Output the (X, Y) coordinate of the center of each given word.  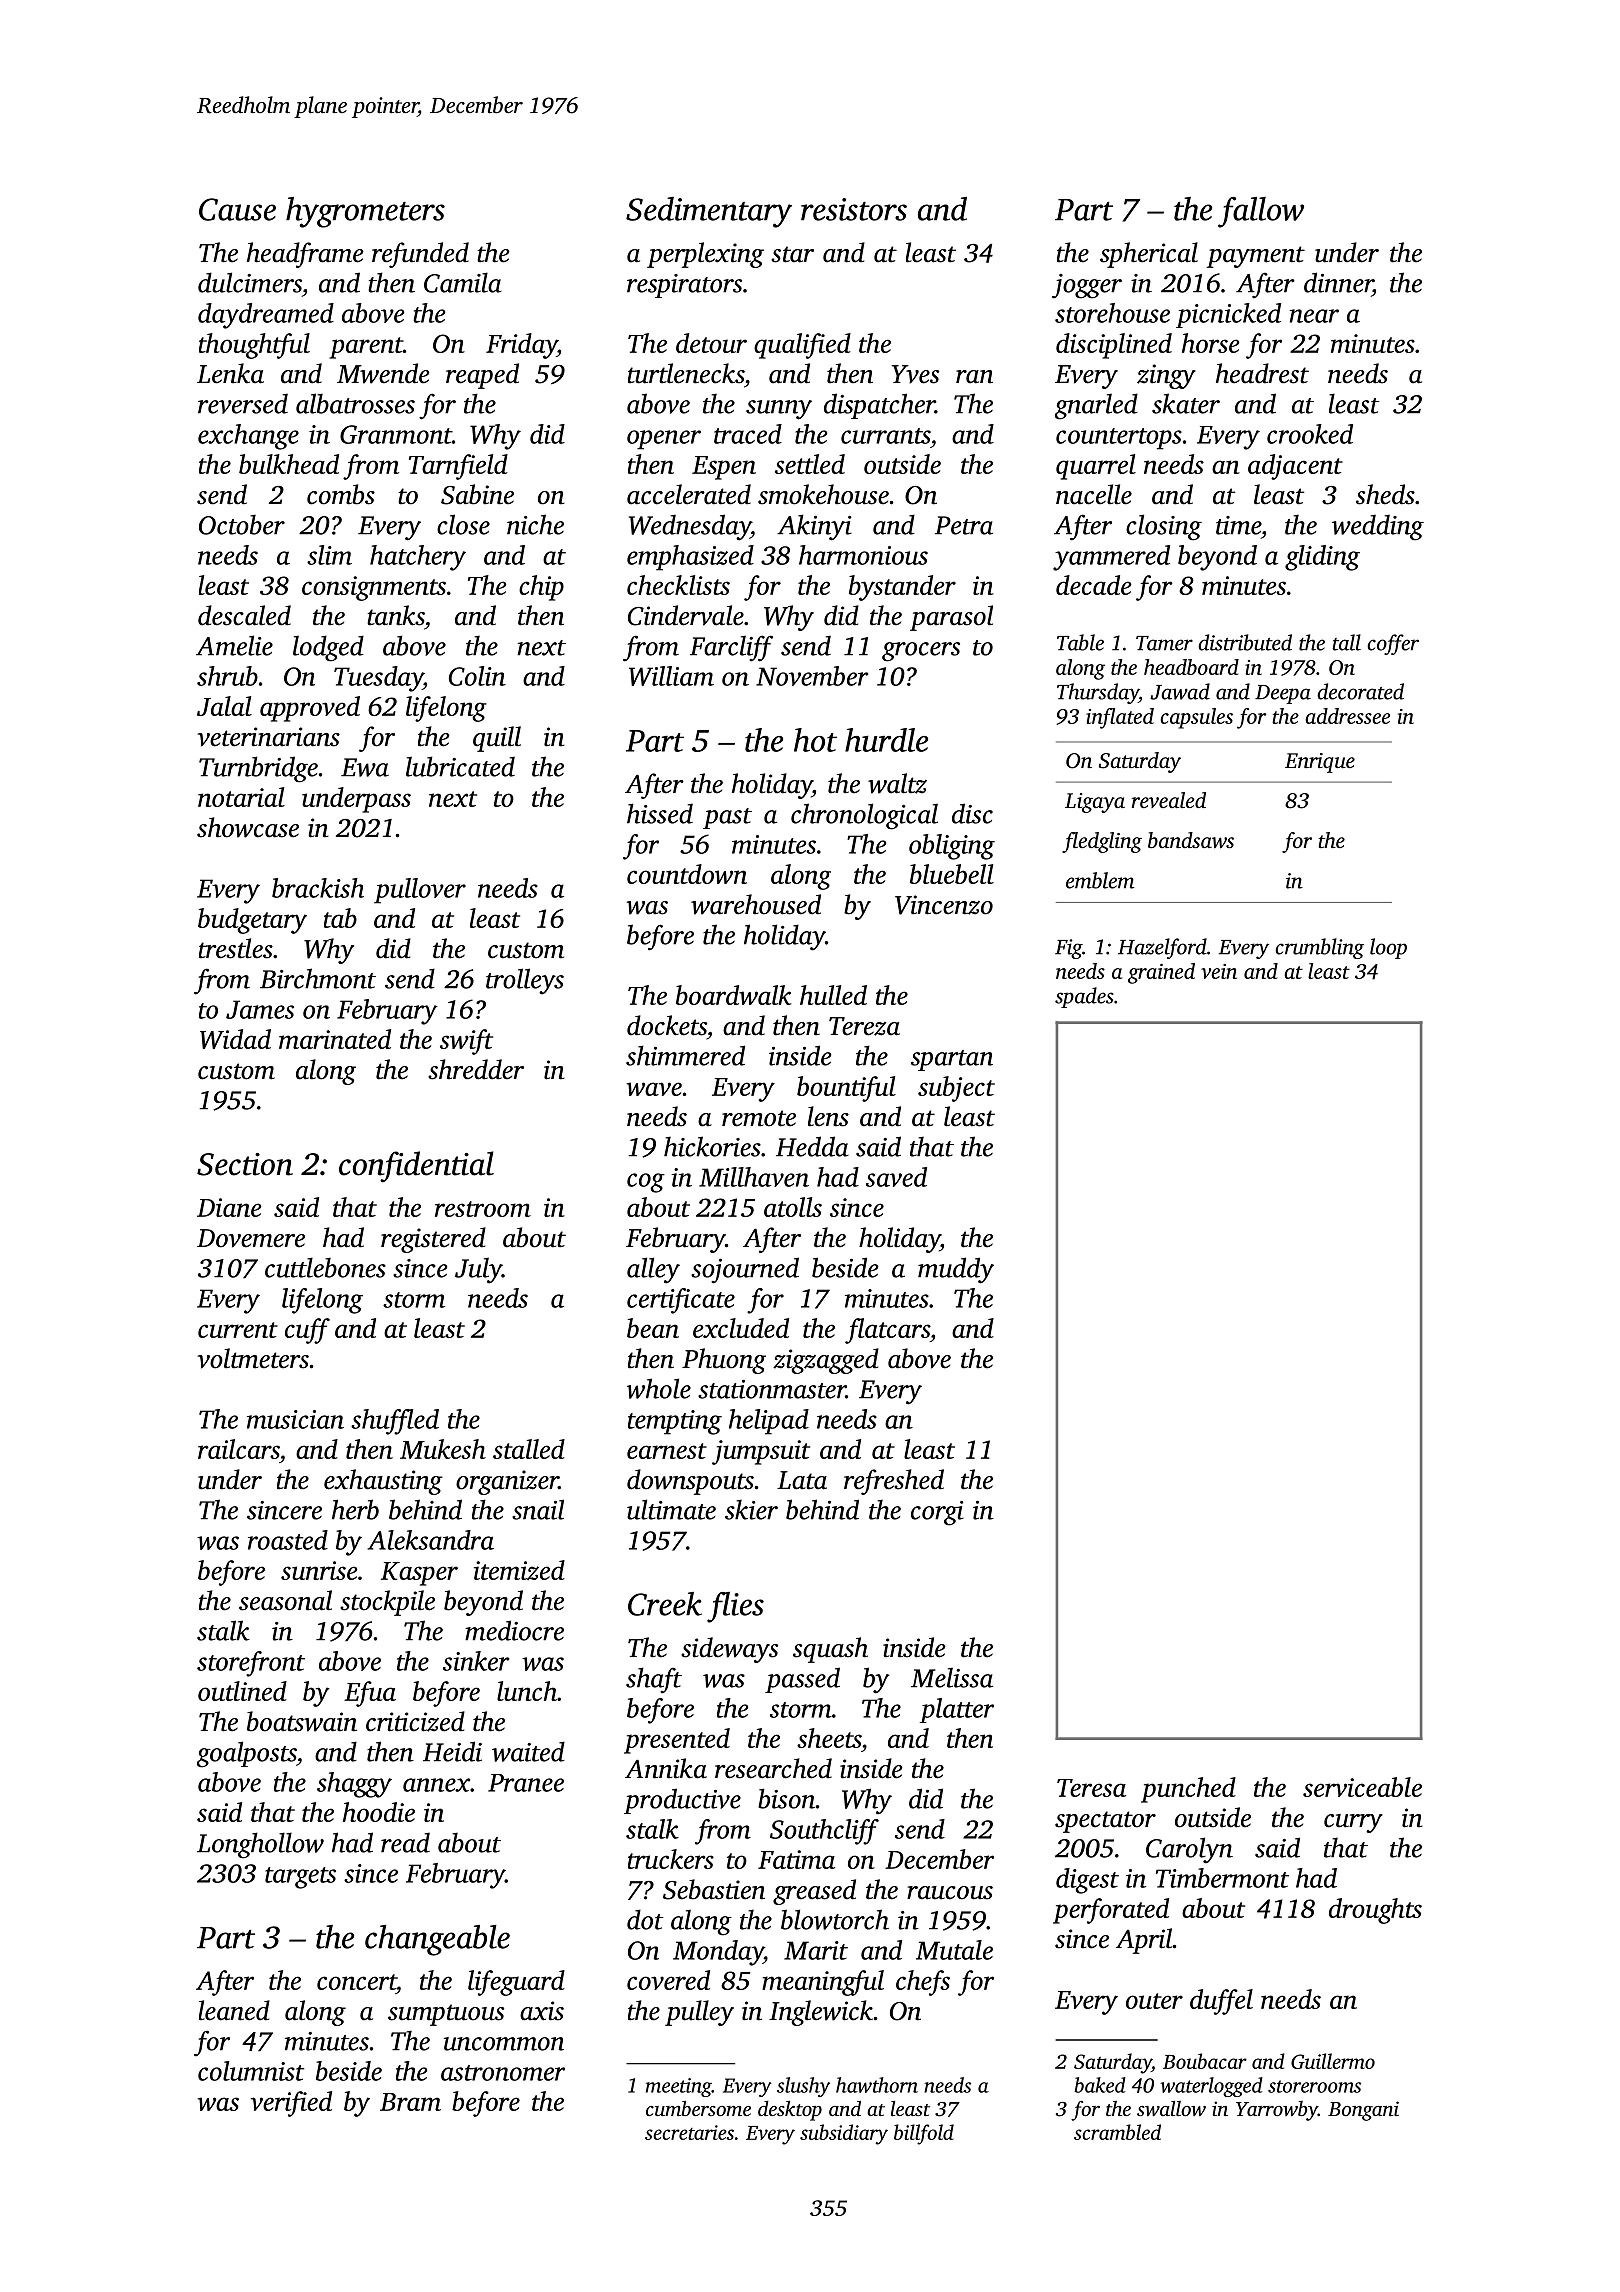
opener (664, 440)
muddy (956, 1270)
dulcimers (250, 282)
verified (291, 2104)
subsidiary (844, 2134)
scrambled (1117, 2132)
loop (1388, 948)
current (238, 1330)
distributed (1245, 642)
